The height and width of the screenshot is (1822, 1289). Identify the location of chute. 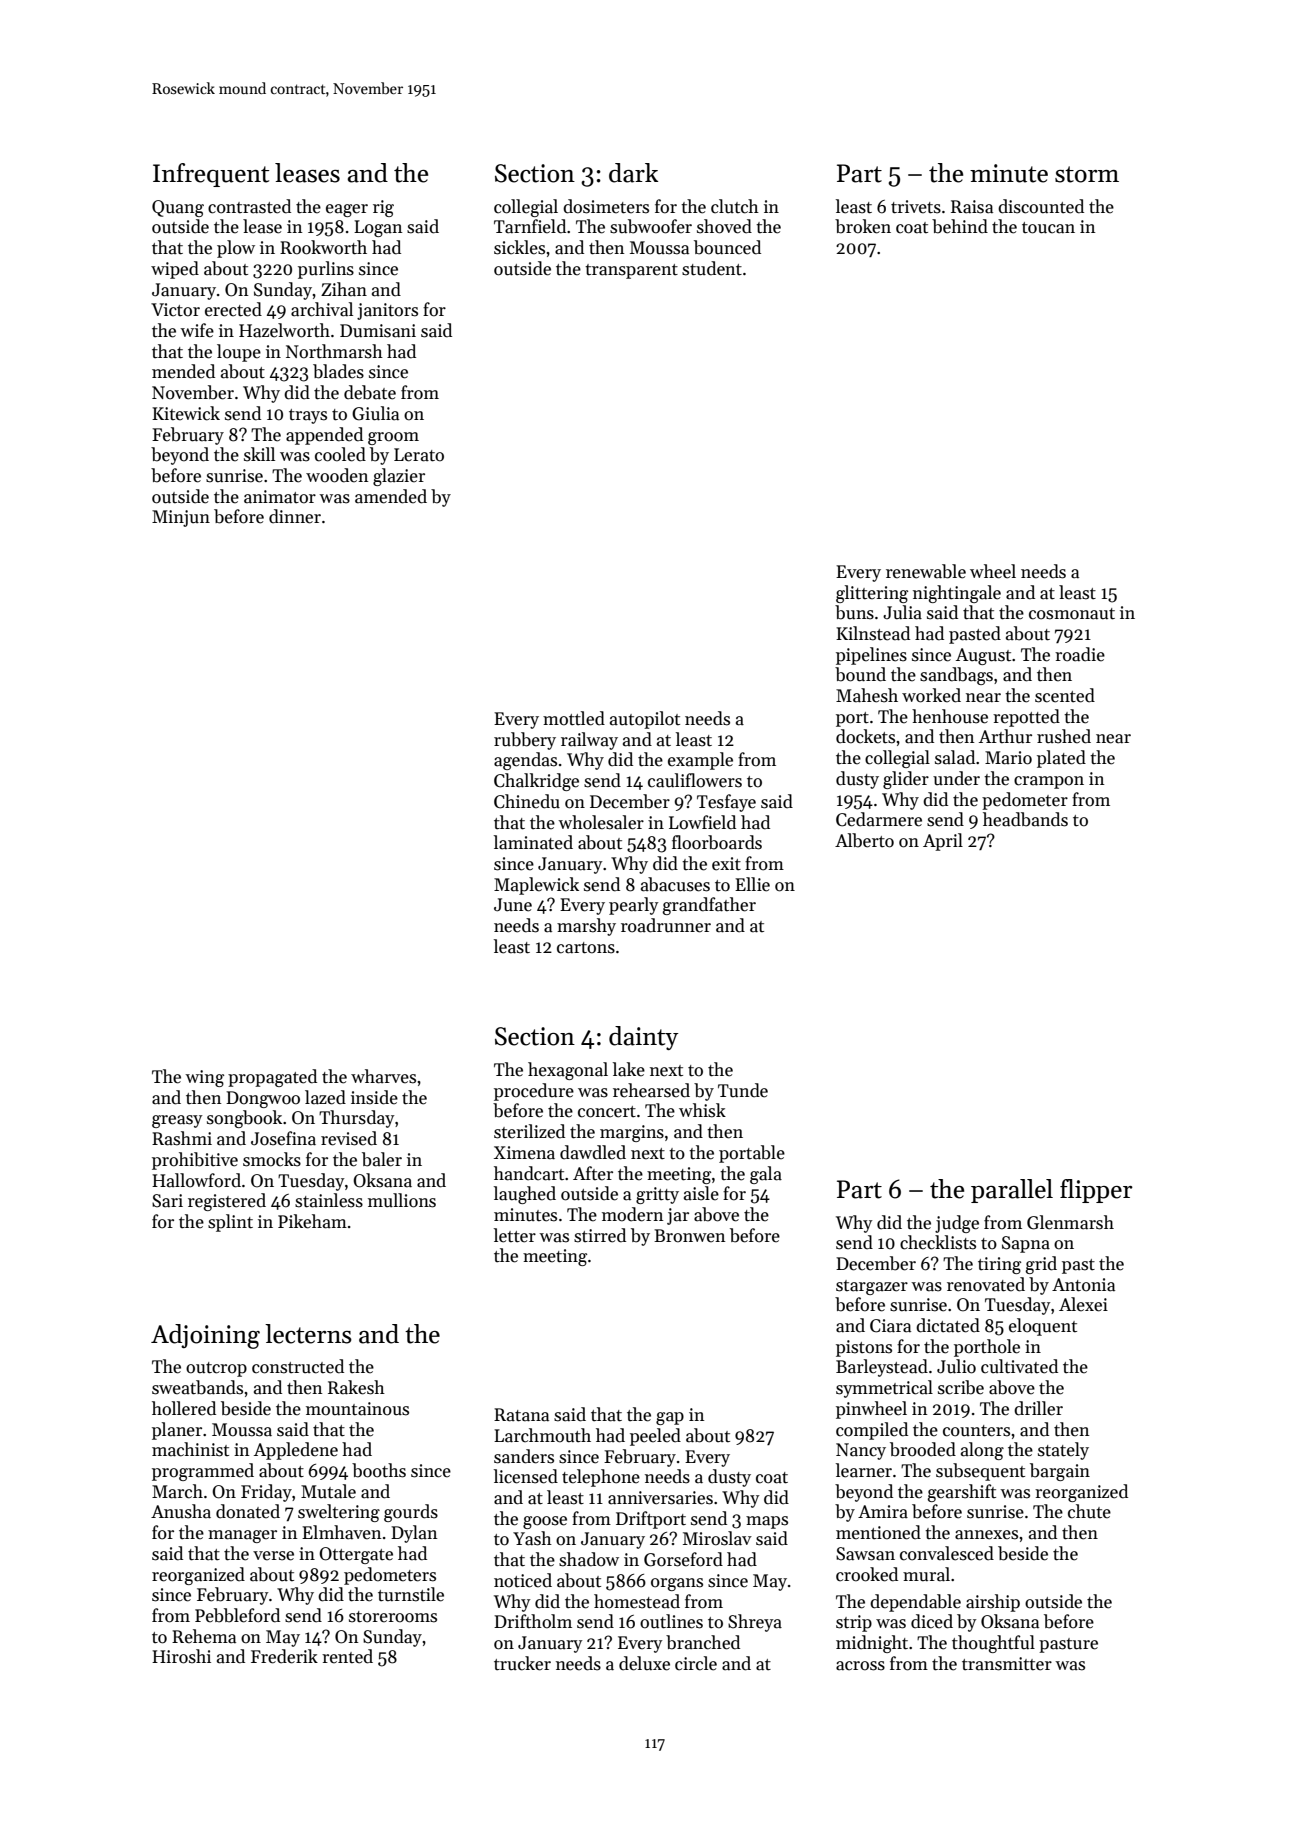
(1089, 1511).
